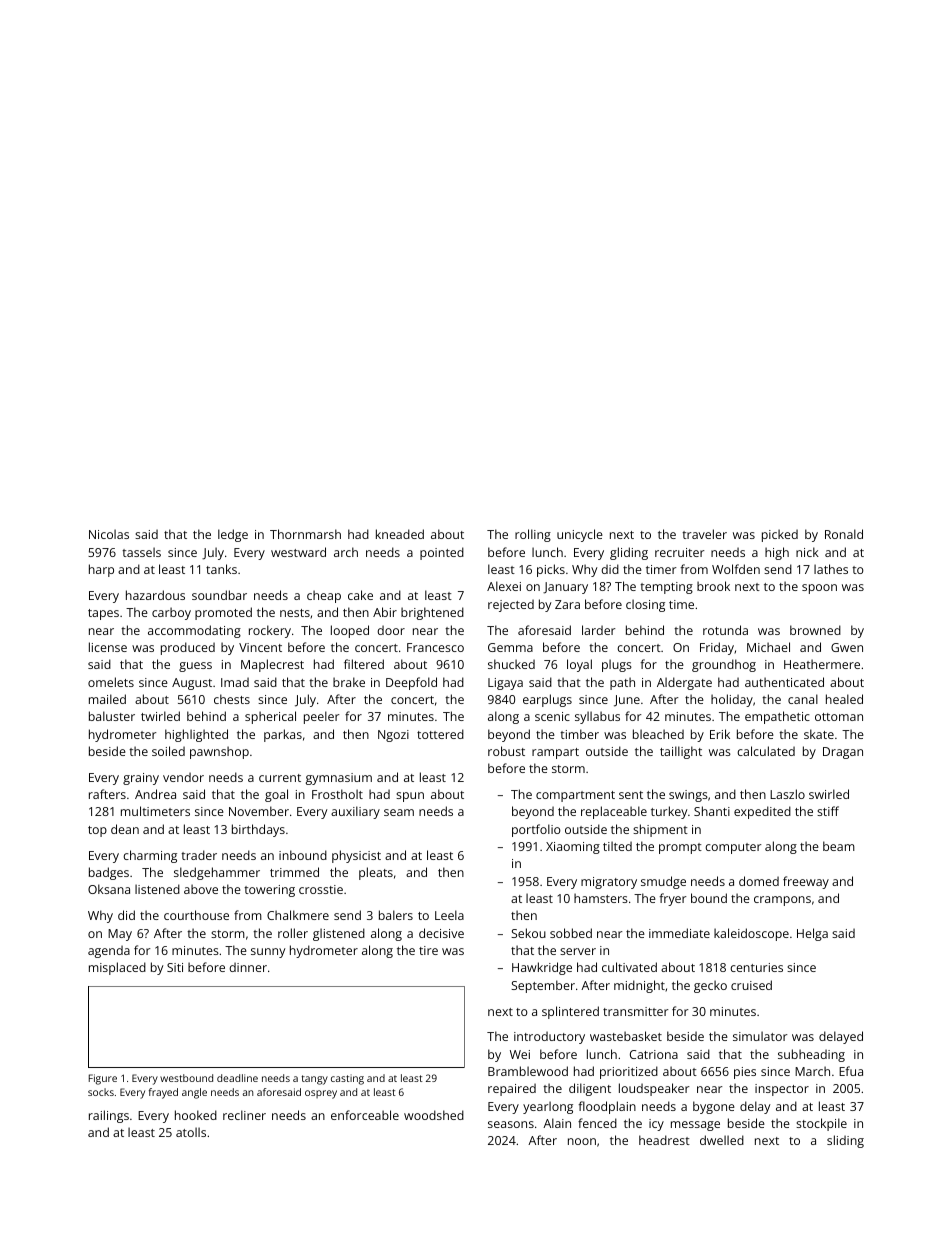  Describe the element at coordinates (248, 967) in the screenshot. I see `dinner` at that location.
